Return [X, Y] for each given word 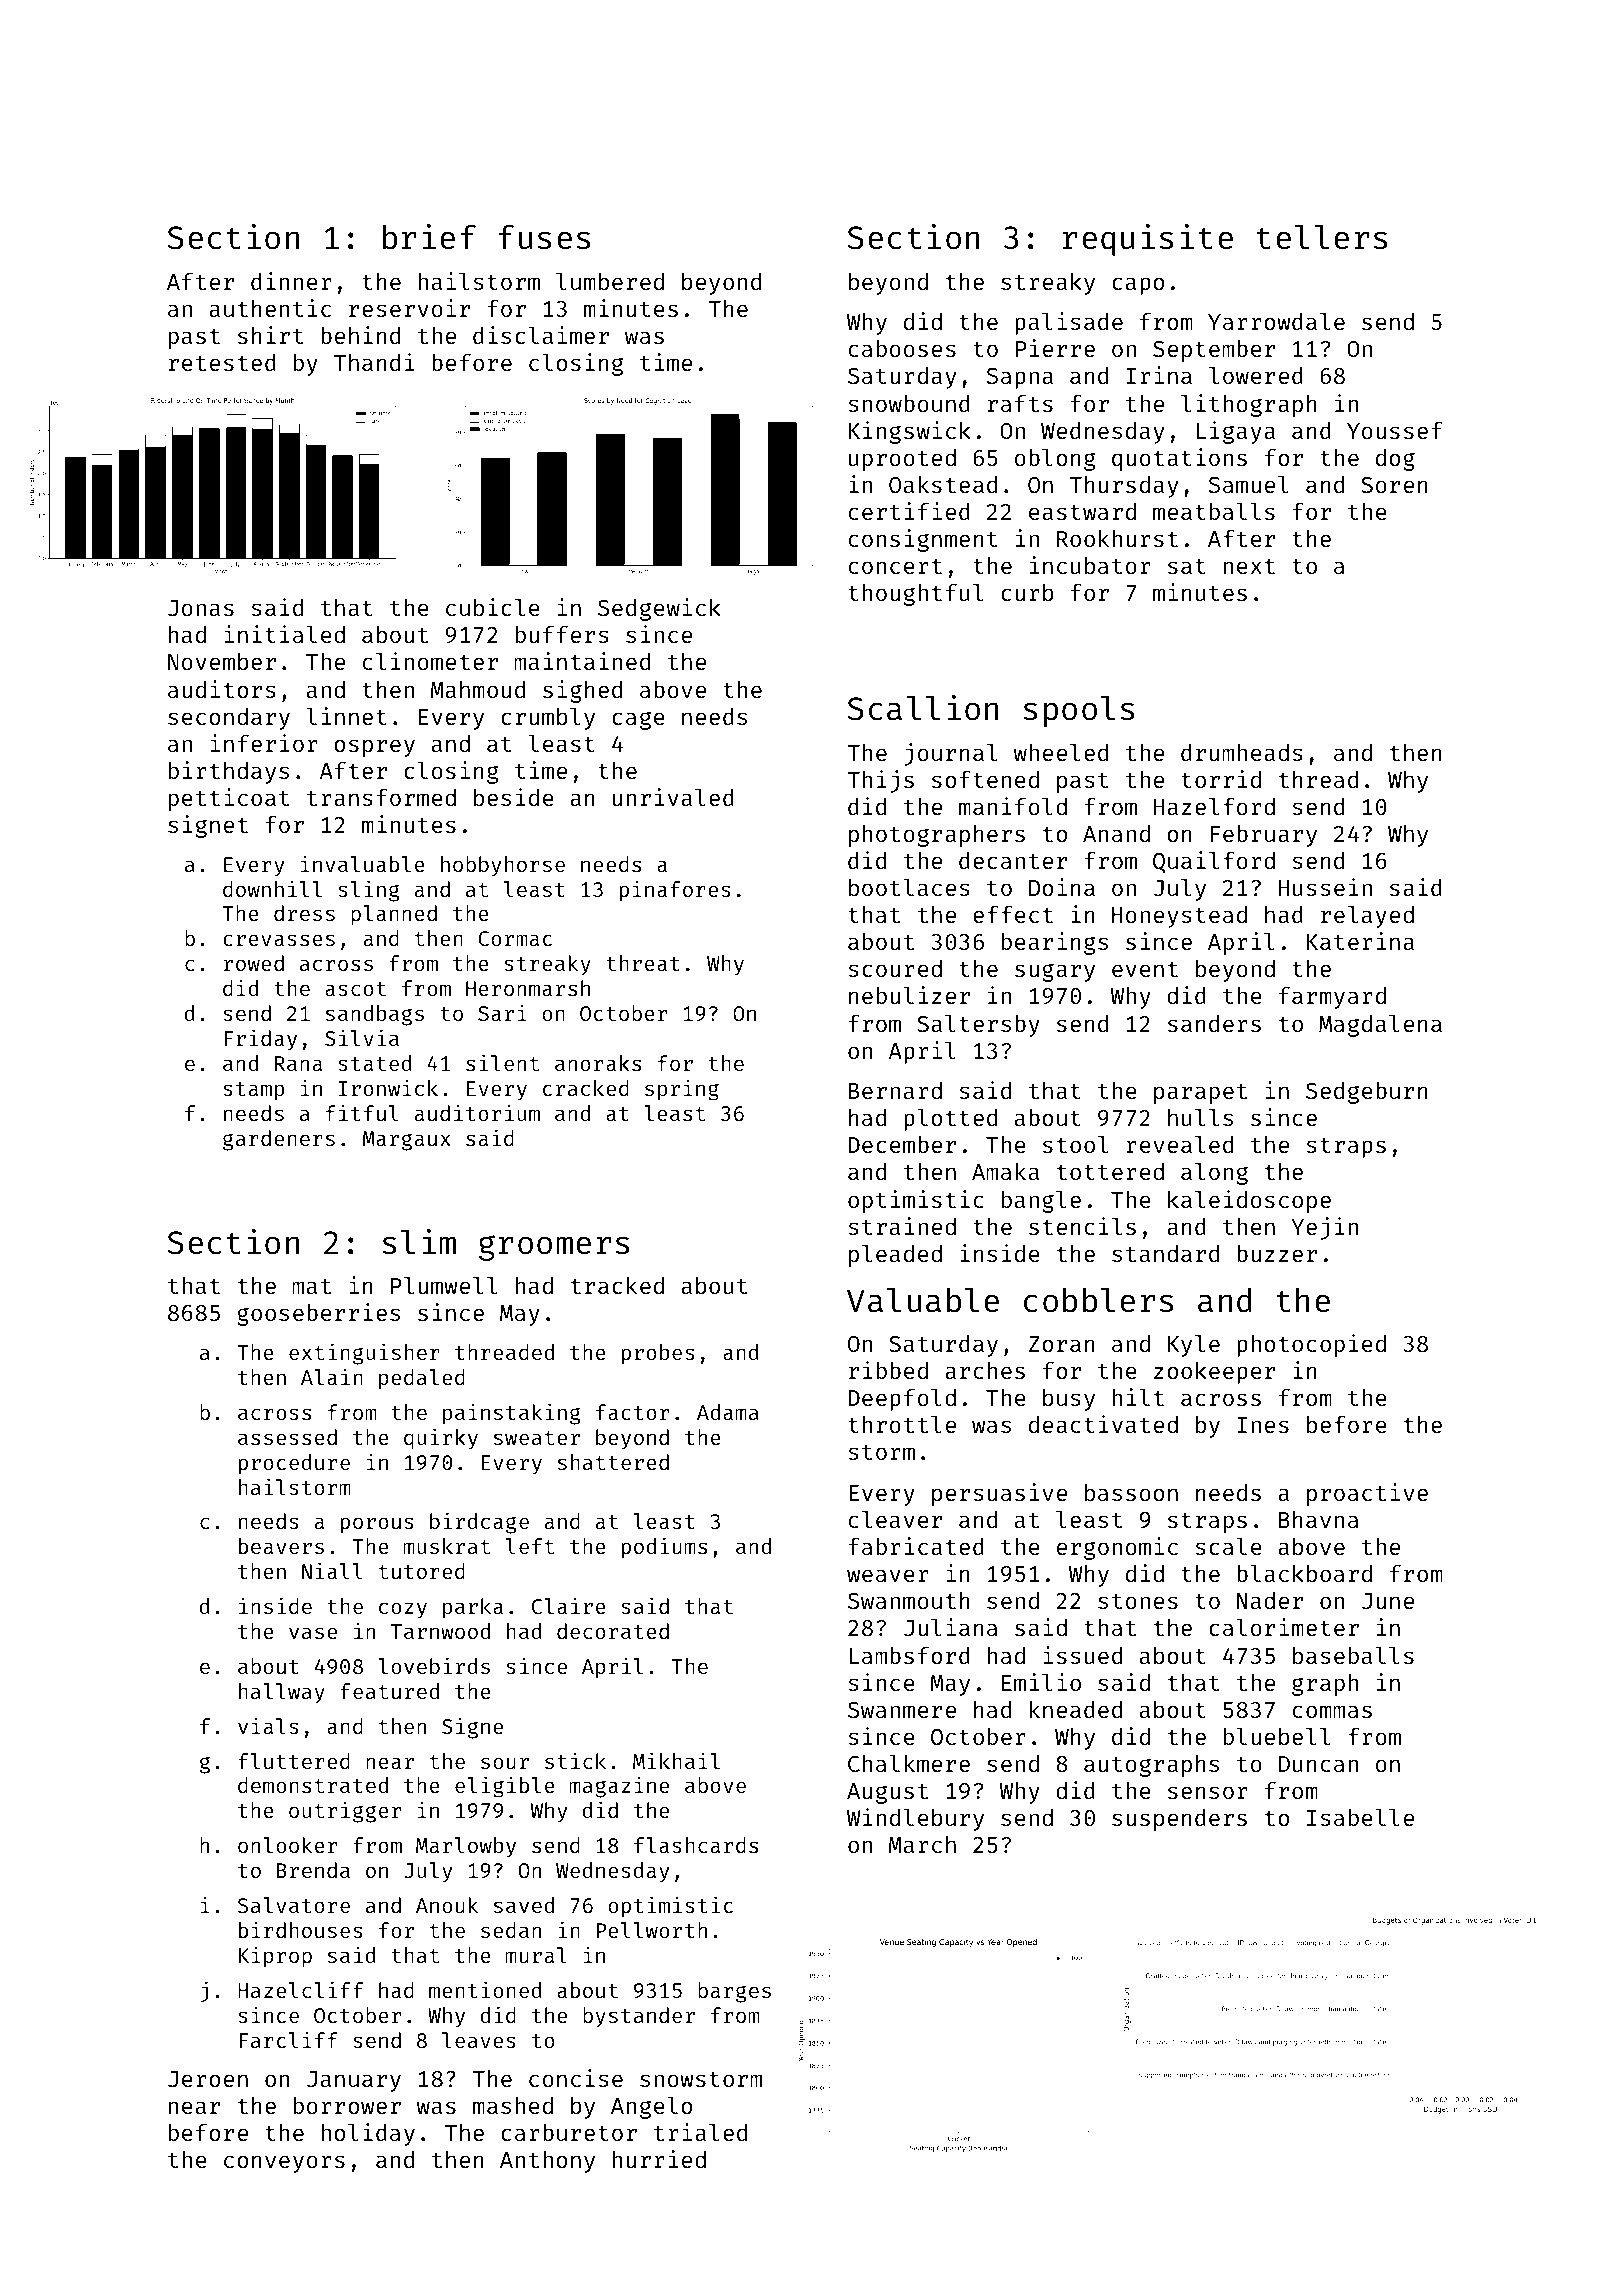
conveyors [284, 2164]
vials [268, 1725]
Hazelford [1214, 806]
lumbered [610, 281]
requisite [1148, 240]
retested [222, 362]
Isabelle [1360, 1817]
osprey [374, 748]
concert [895, 566]
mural [536, 1955]
